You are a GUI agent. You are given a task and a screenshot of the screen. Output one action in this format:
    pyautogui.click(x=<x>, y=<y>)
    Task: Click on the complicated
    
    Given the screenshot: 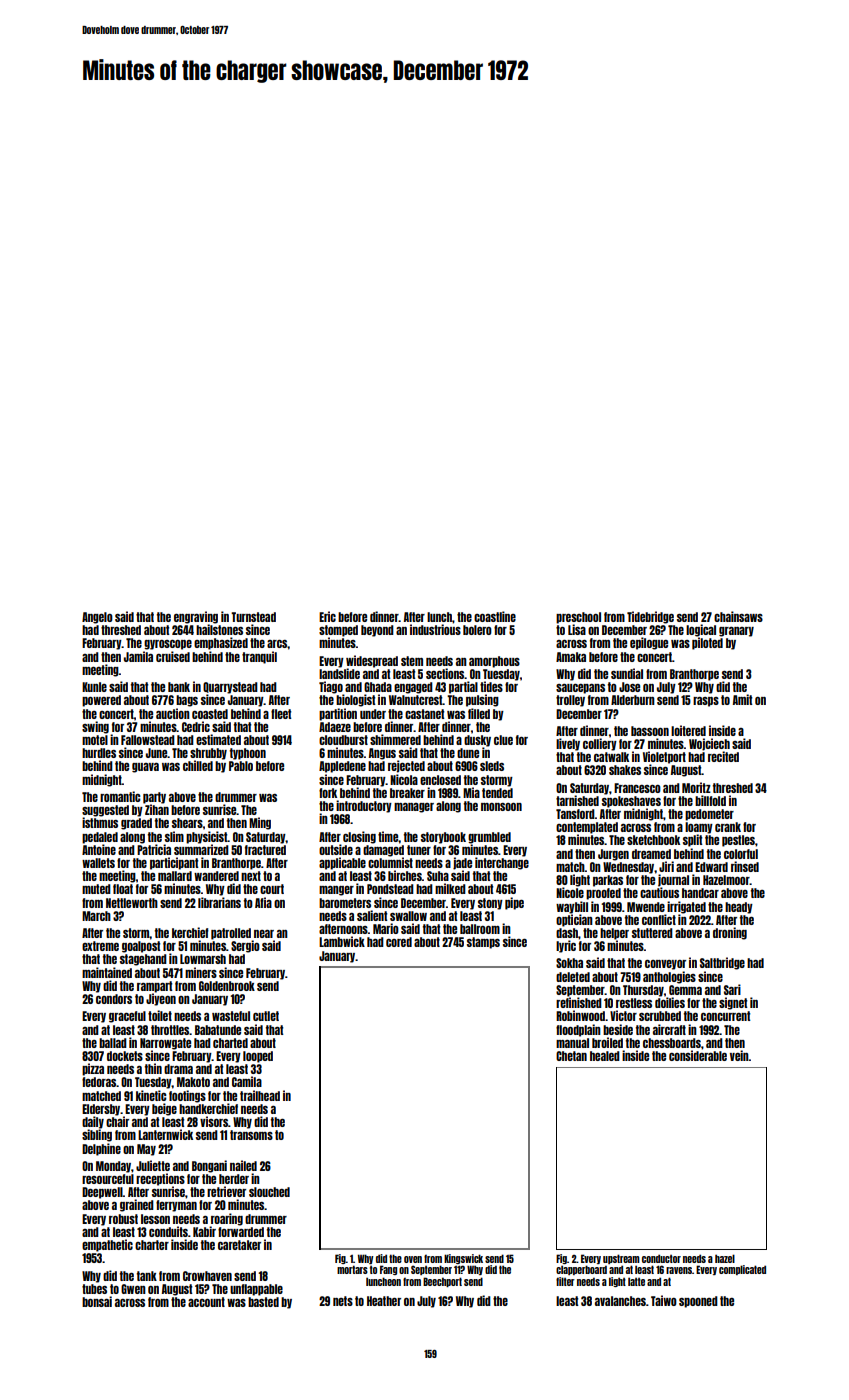 What is the action you would take?
    pyautogui.click(x=742, y=1270)
